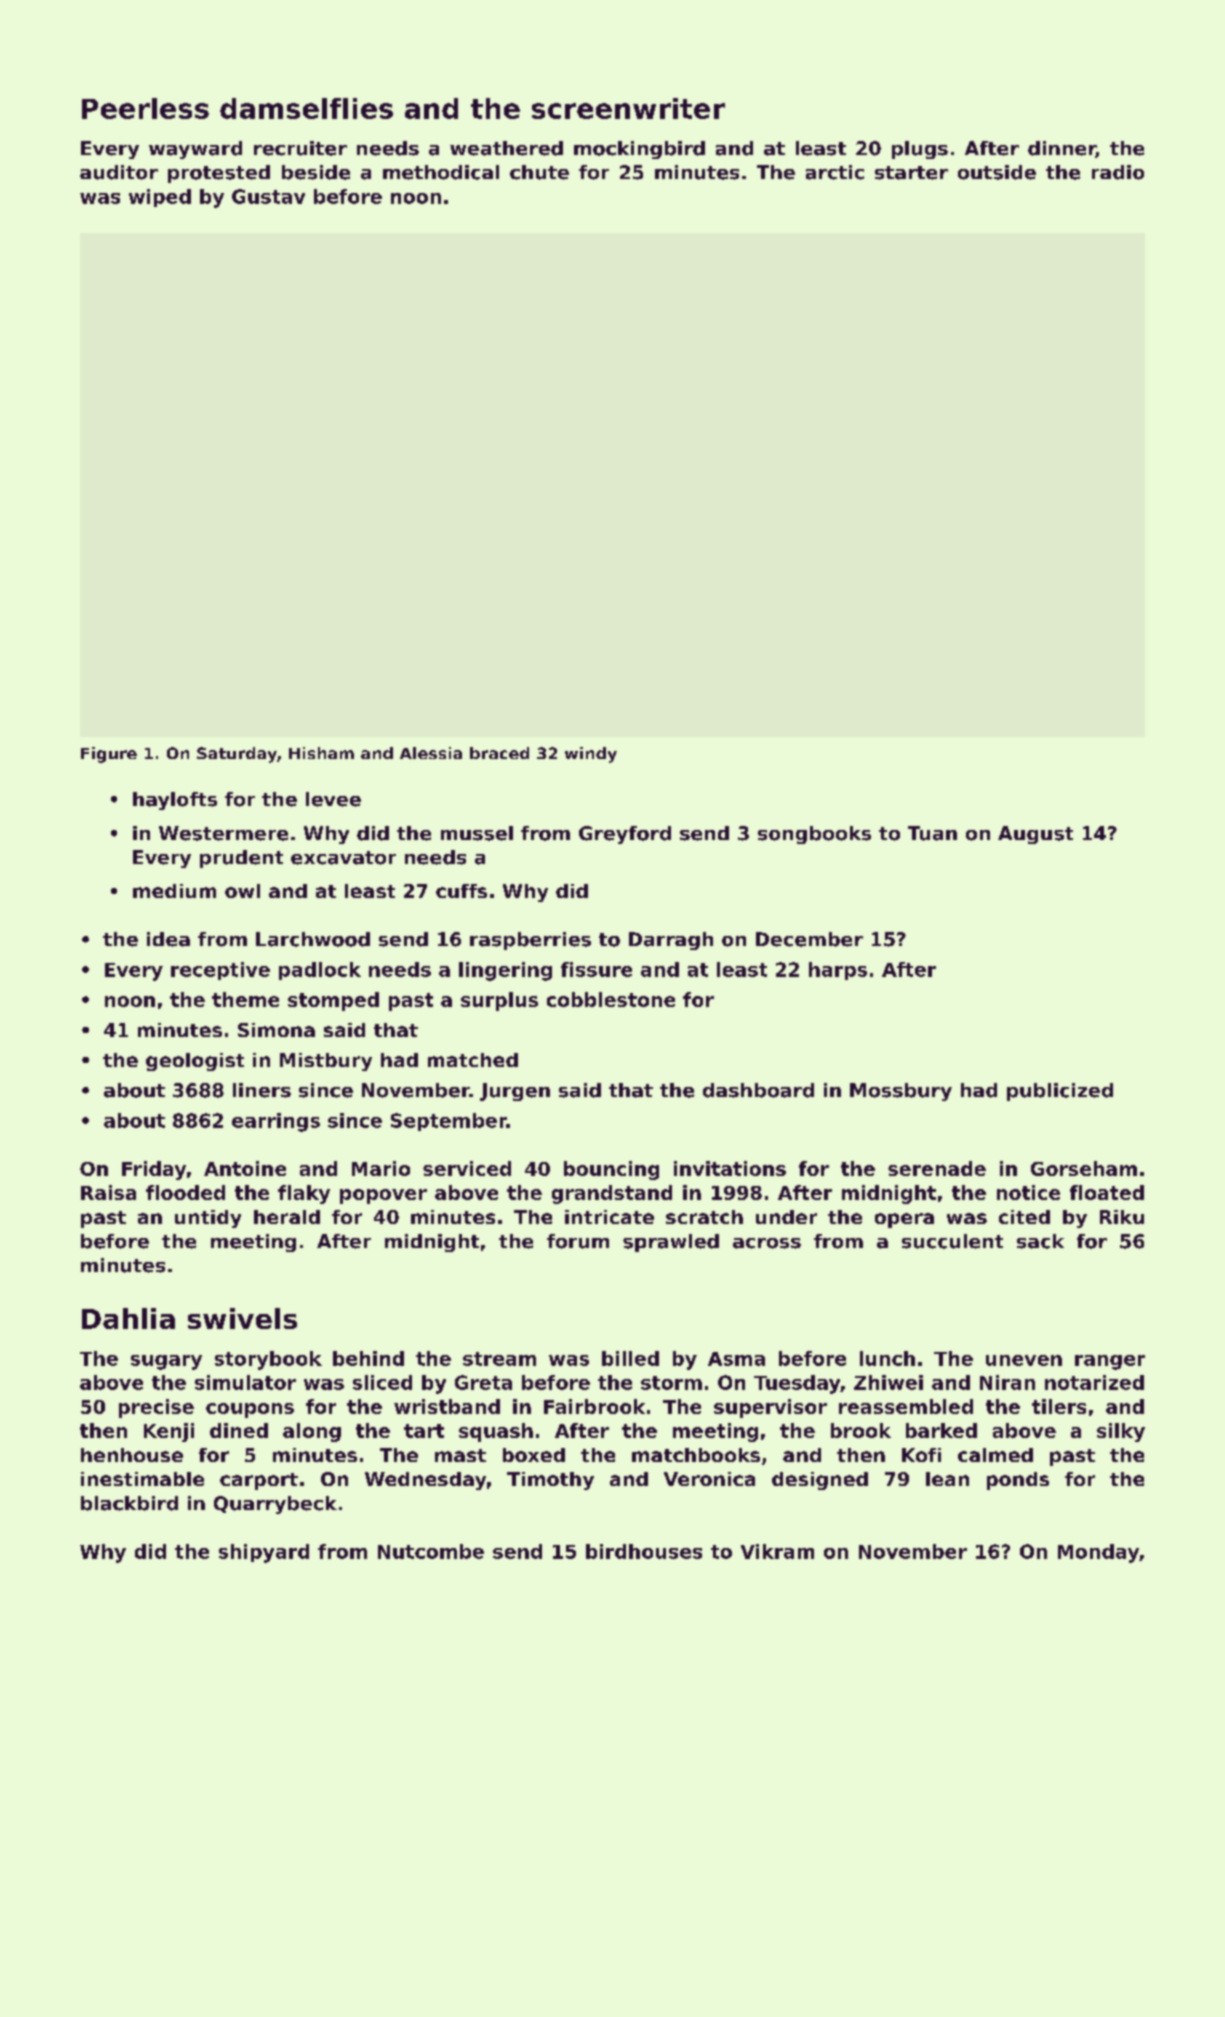  I want to click on windy, so click(591, 755).
